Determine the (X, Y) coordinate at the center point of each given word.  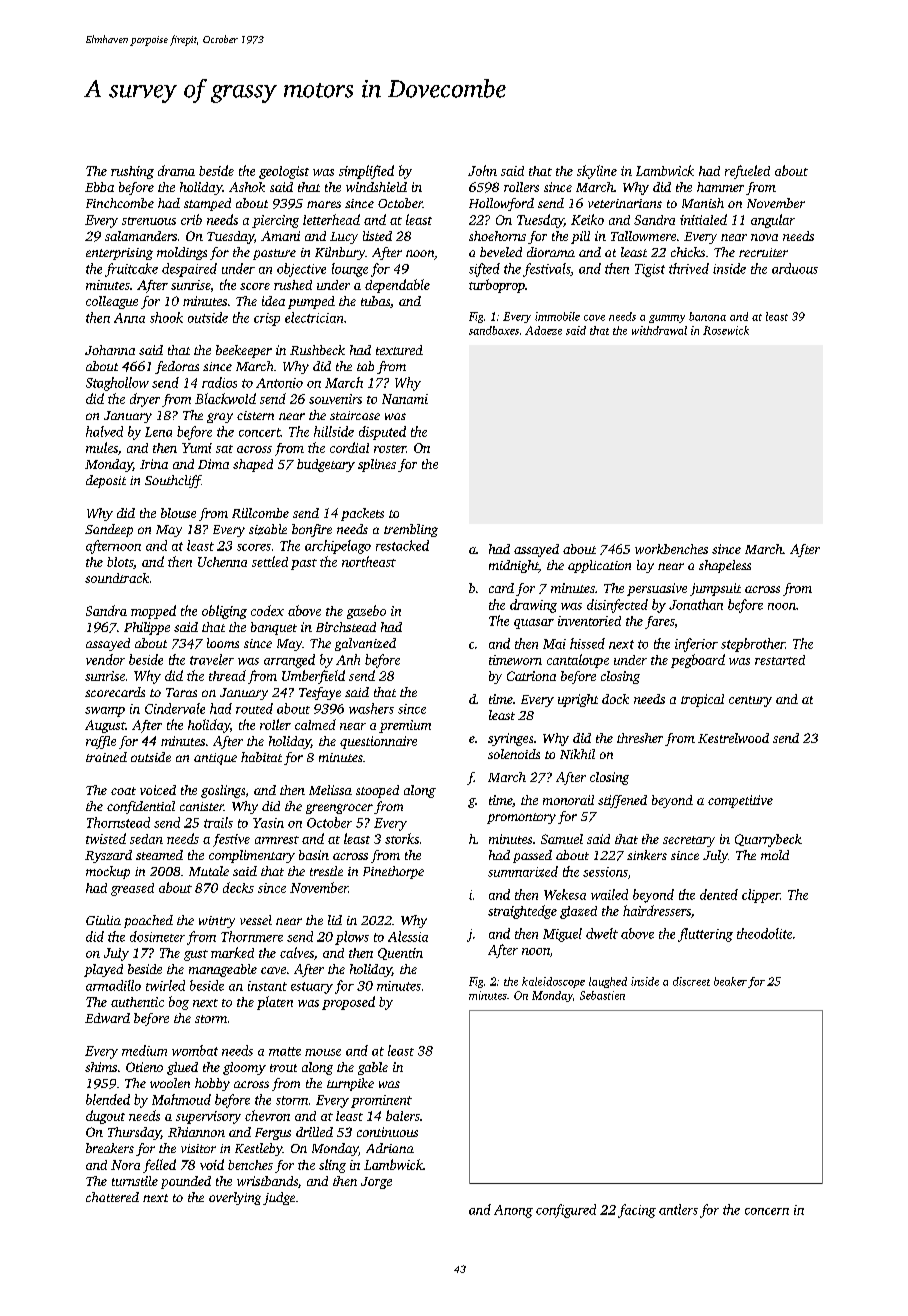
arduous (795, 268)
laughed (608, 982)
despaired (189, 270)
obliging (224, 612)
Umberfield (313, 677)
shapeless (725, 566)
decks (238, 887)
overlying (235, 1198)
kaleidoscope (553, 982)
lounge (350, 270)
